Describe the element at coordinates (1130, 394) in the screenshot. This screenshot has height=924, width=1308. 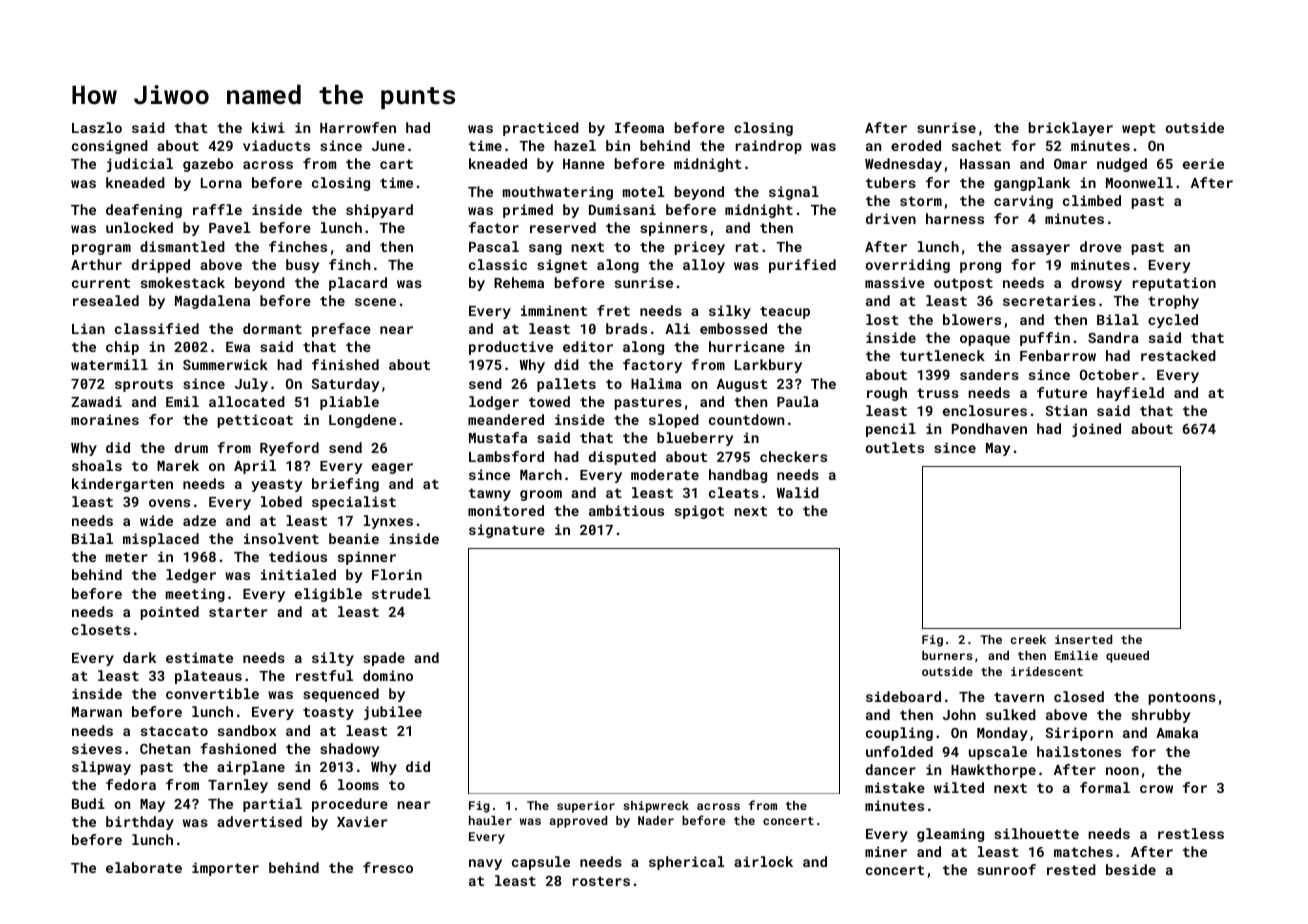
I see `hayfield` at that location.
